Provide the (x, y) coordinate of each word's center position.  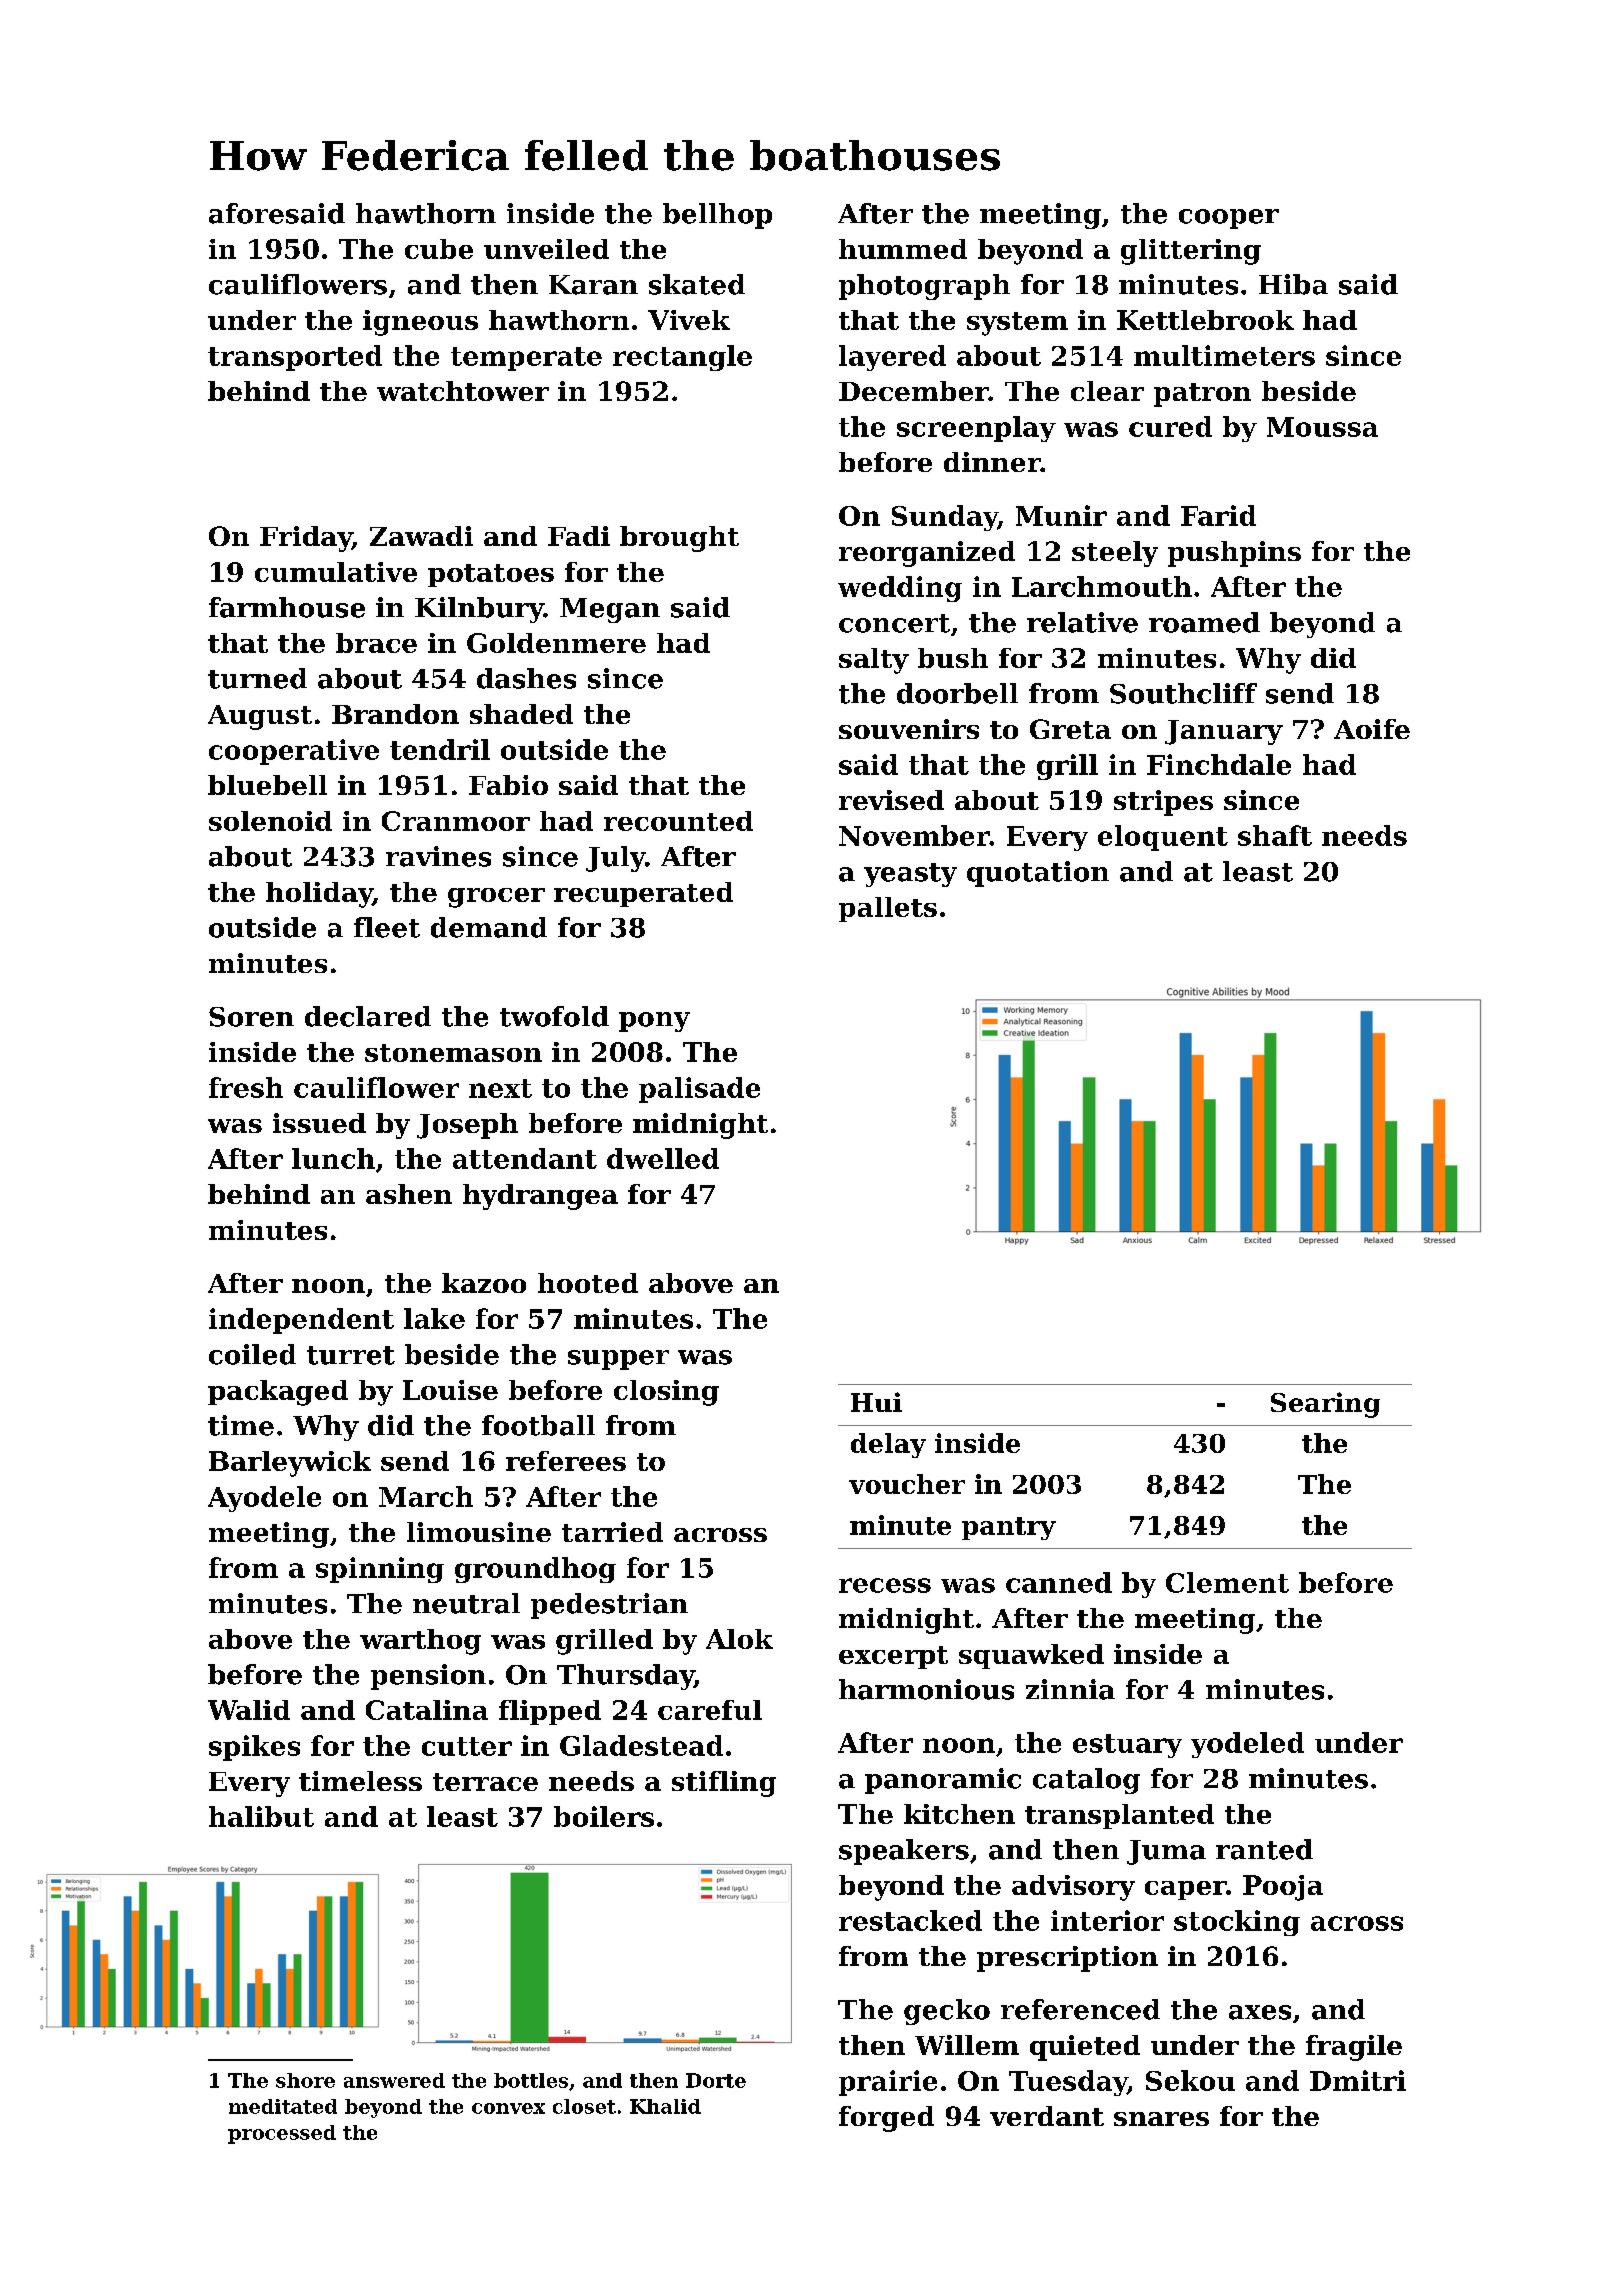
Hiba (1293, 284)
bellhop (717, 216)
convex (508, 2108)
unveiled (546, 249)
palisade (699, 1090)
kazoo (484, 1283)
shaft (1275, 835)
